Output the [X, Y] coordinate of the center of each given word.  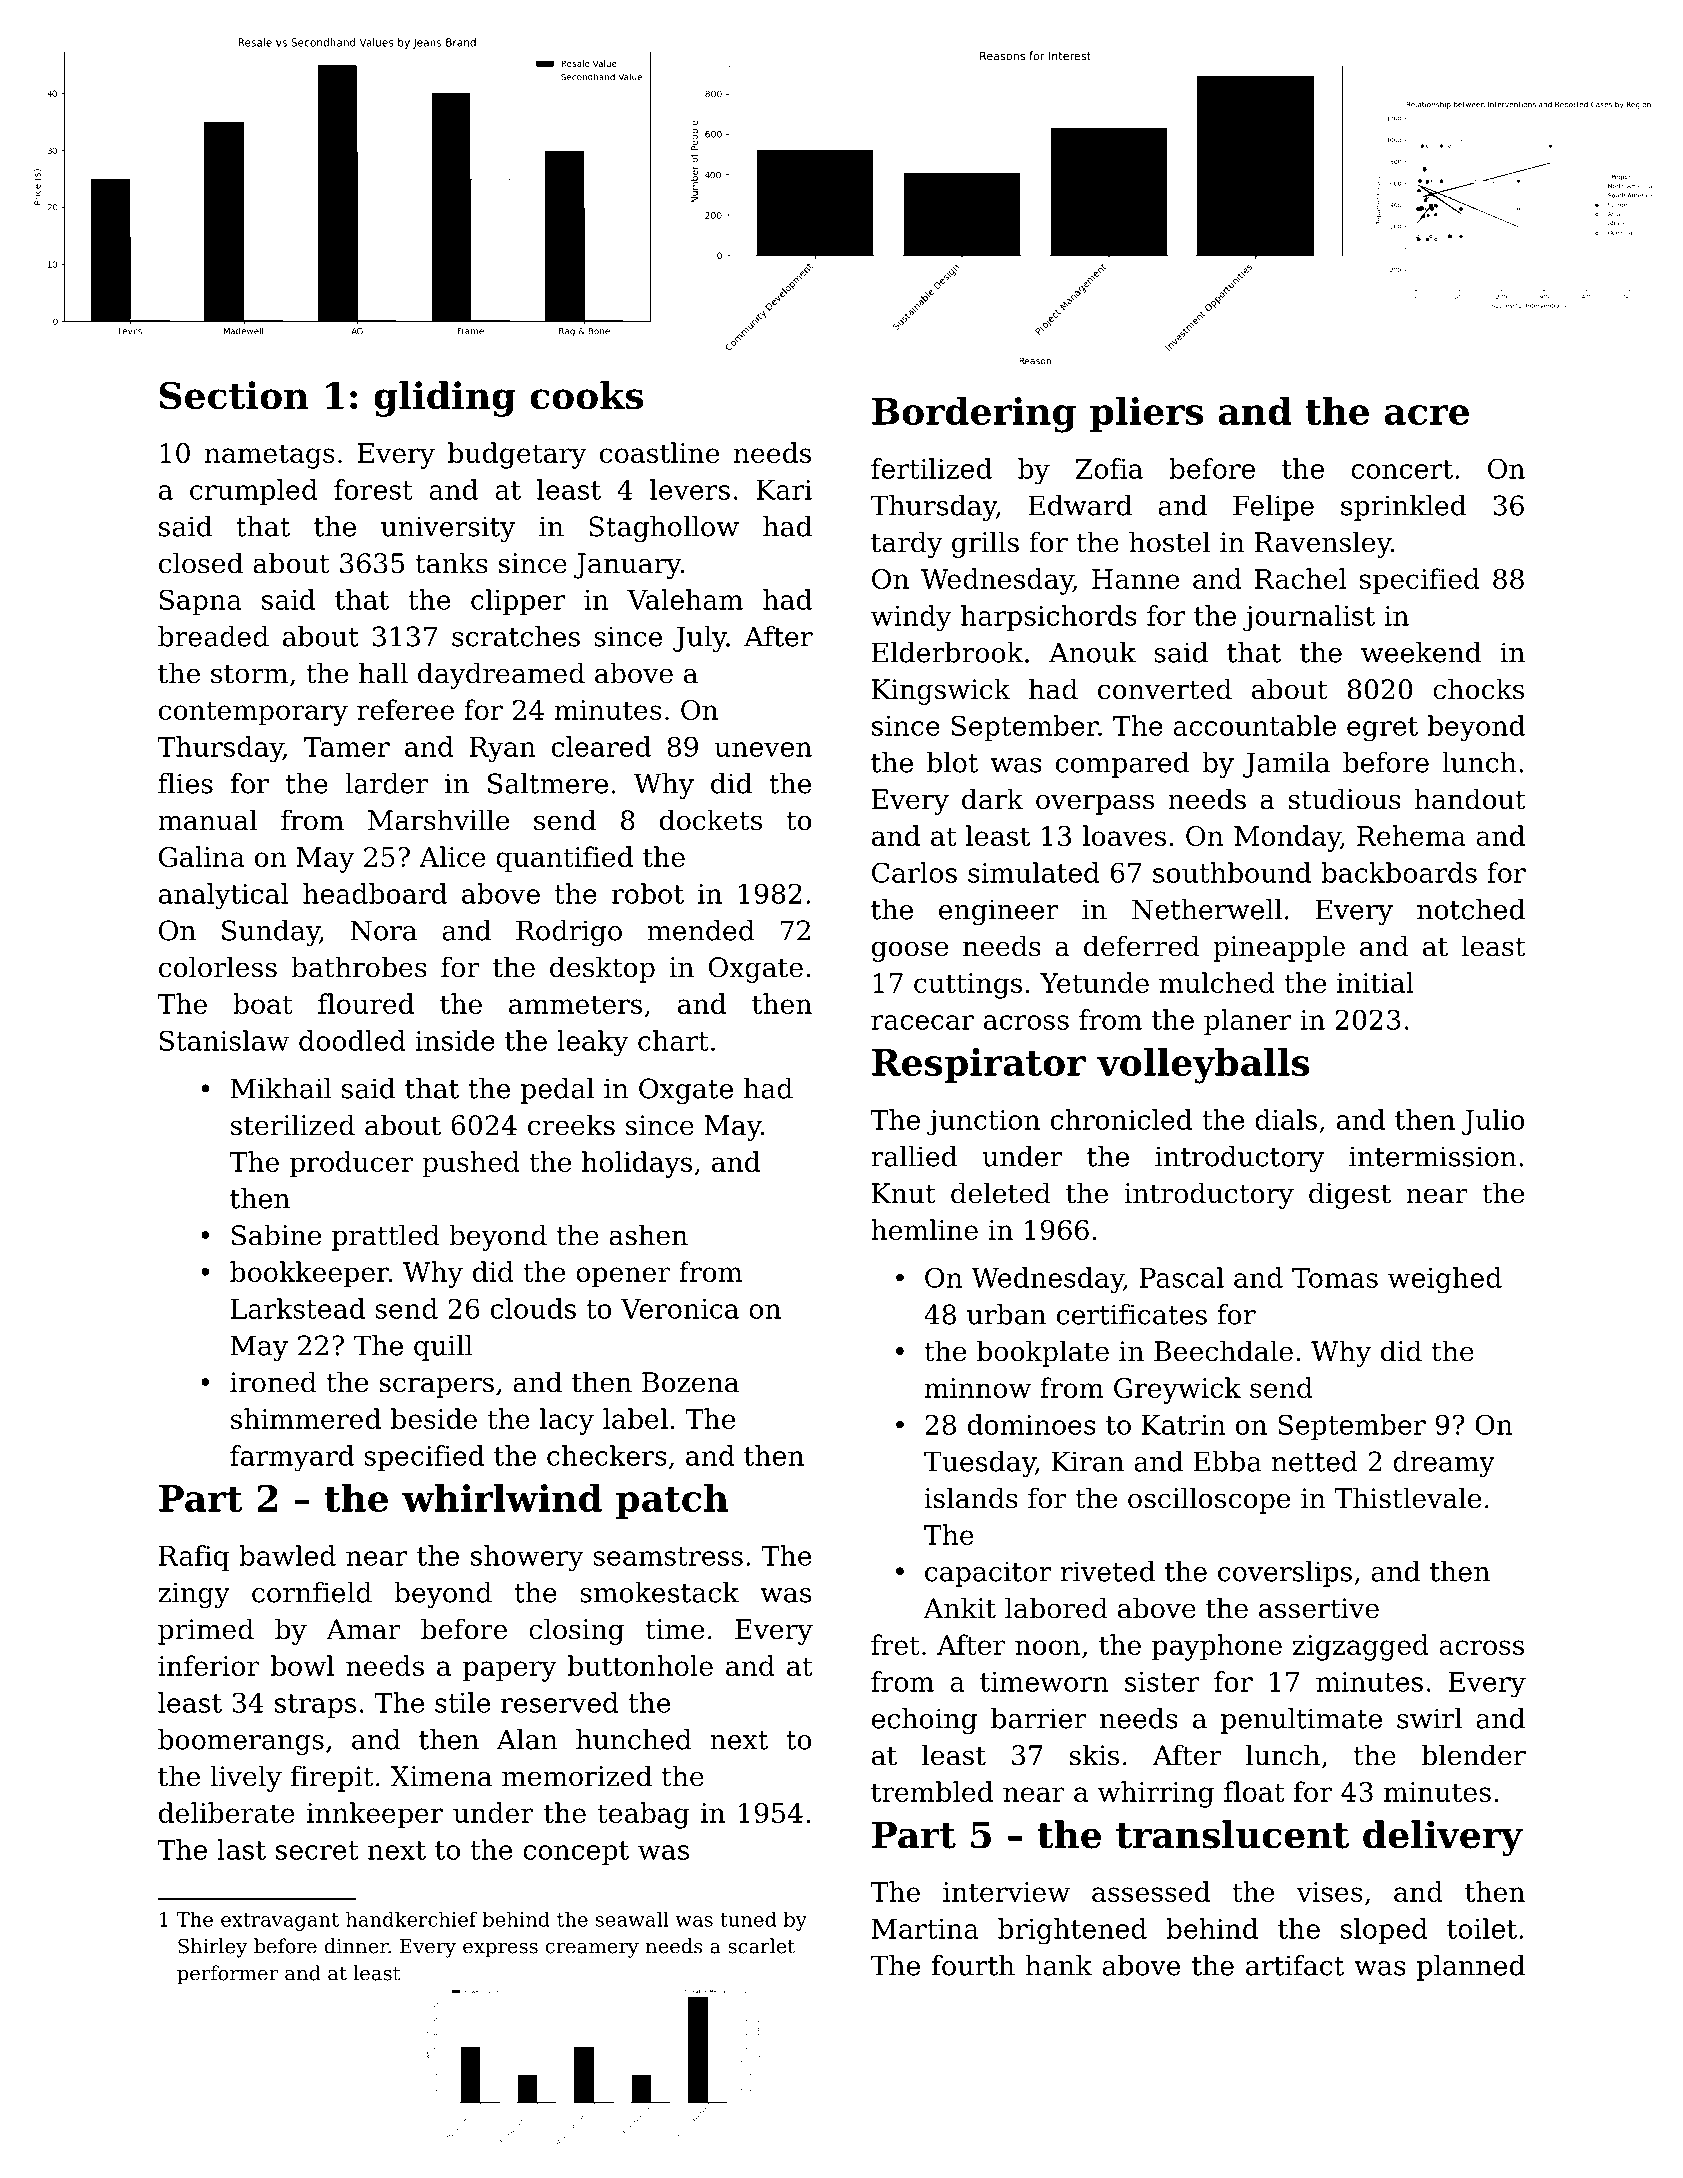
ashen [648, 1235]
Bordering [974, 415]
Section [234, 395]
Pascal [1182, 1277]
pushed [471, 1164]
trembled [932, 1791]
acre [1427, 415]
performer [227, 1975]
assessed [1151, 1891]
